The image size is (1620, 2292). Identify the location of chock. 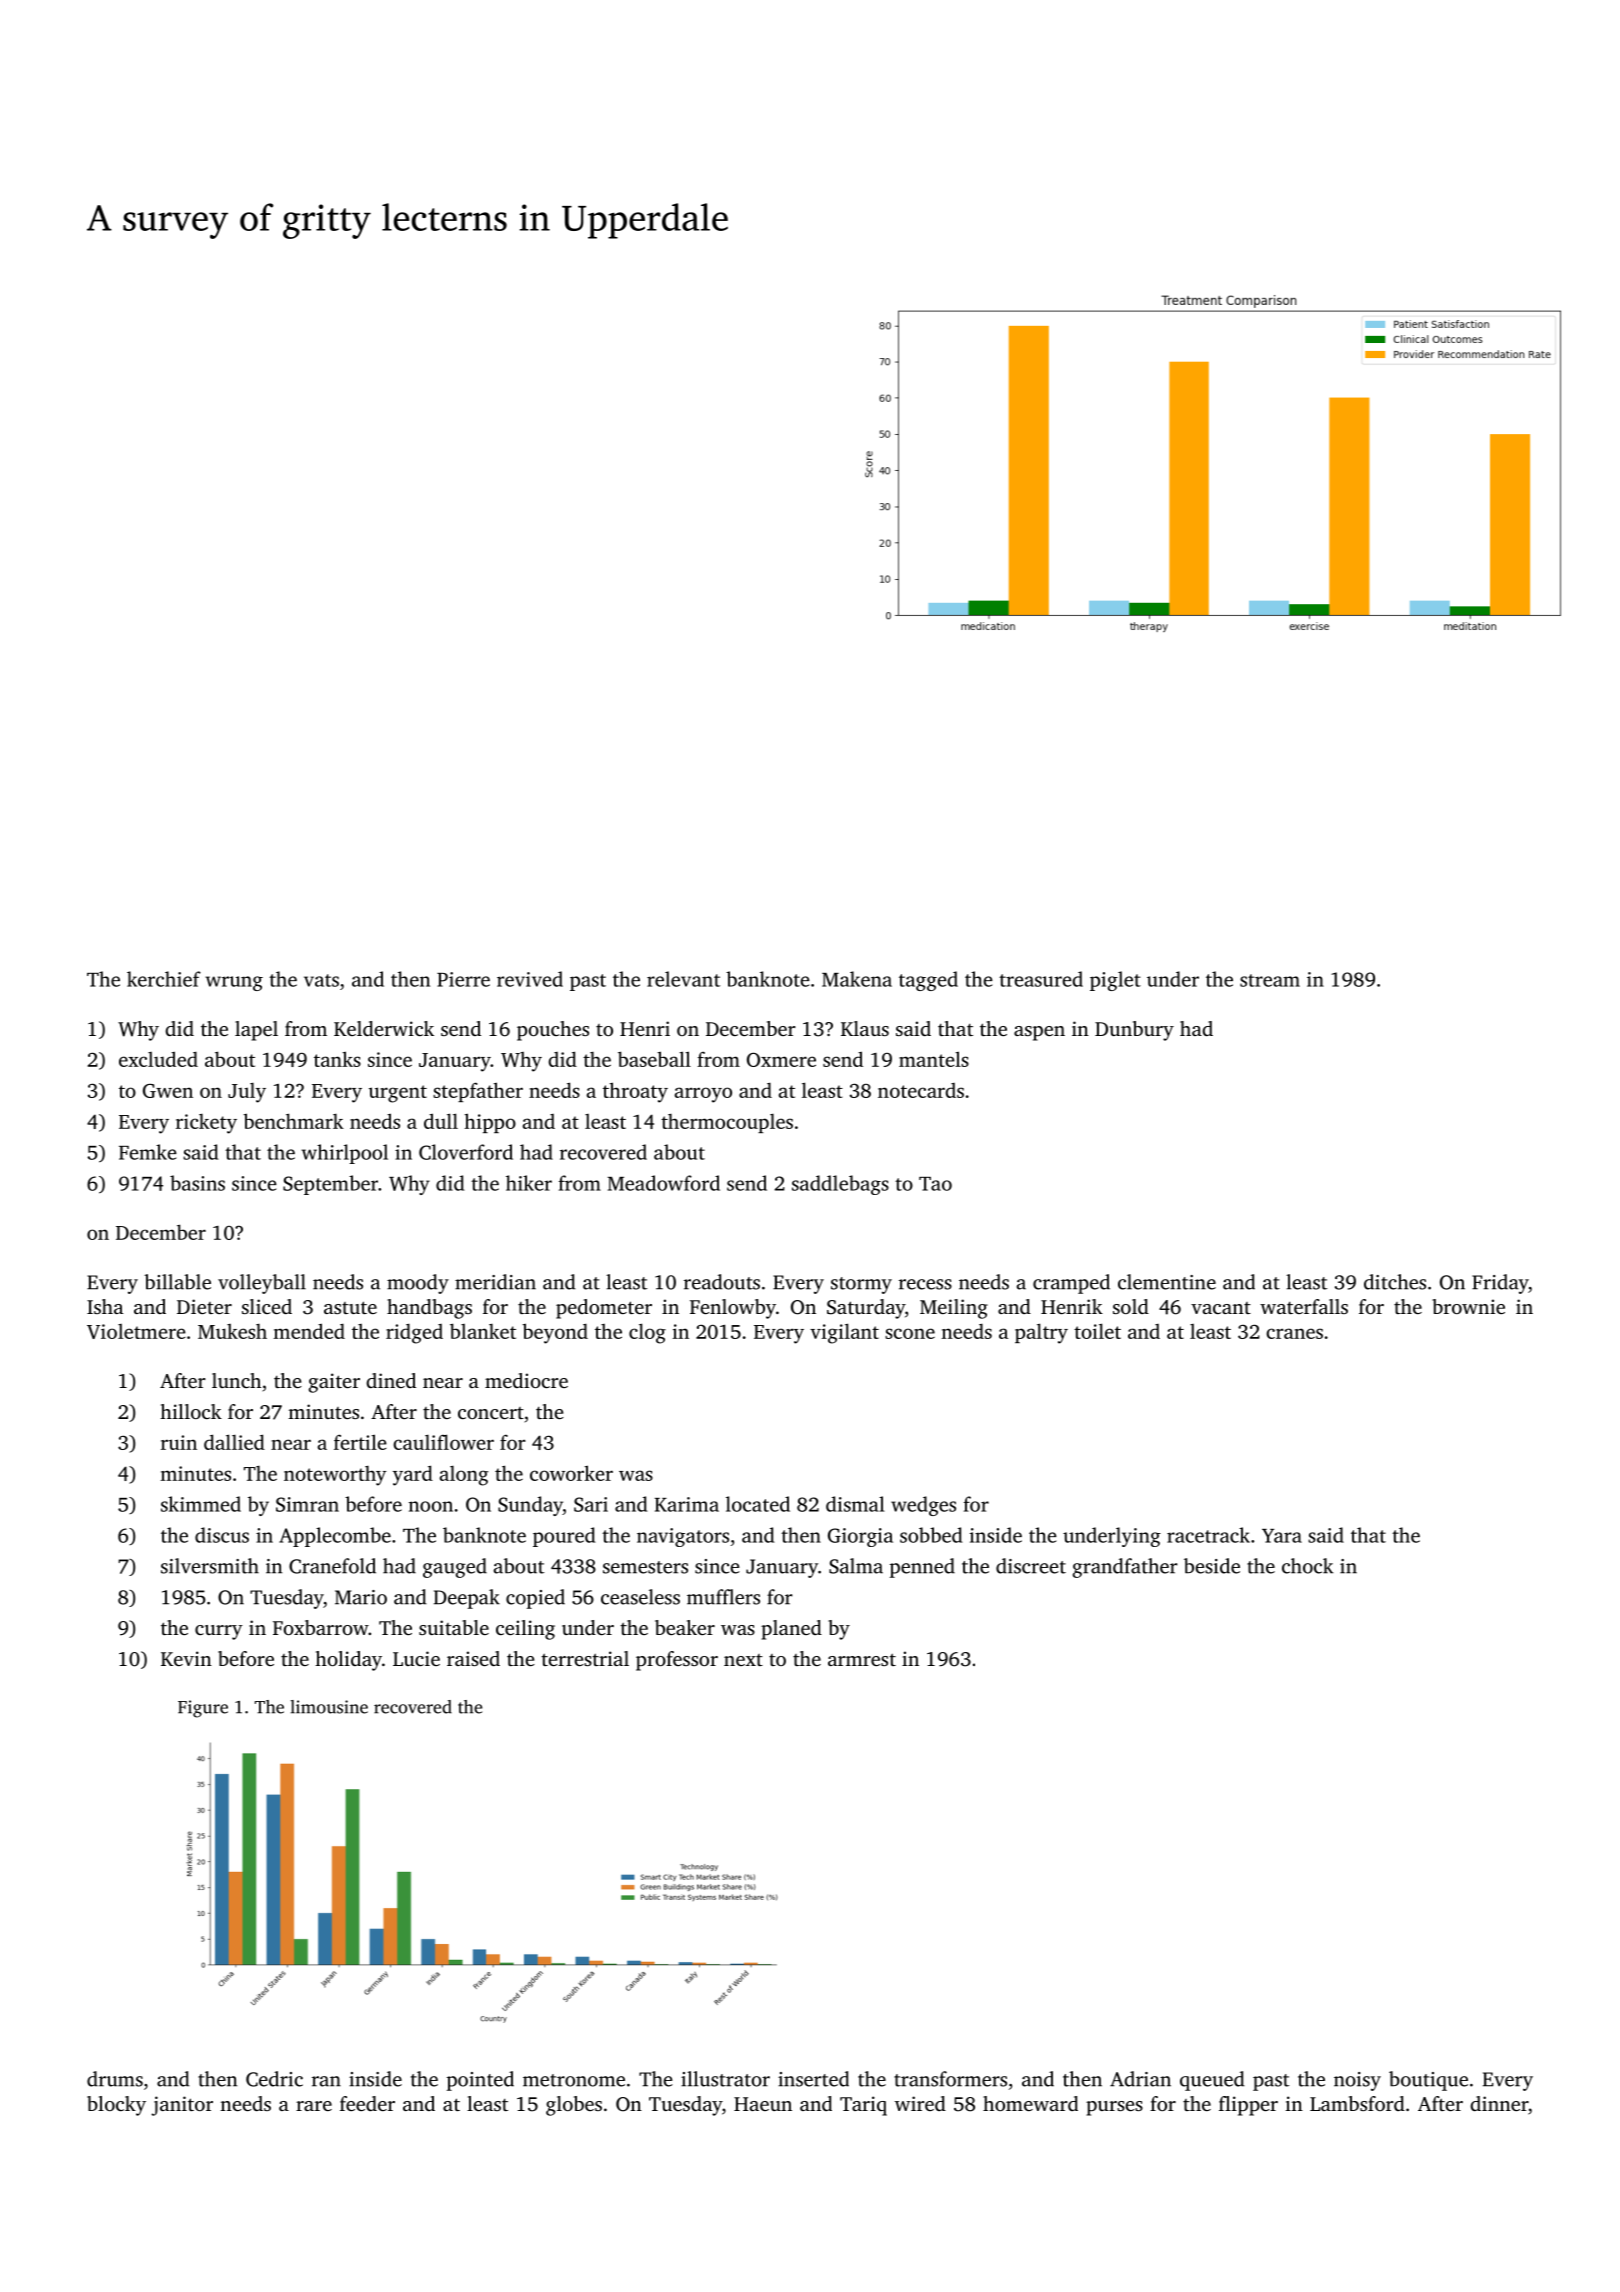
(1307, 1566).
